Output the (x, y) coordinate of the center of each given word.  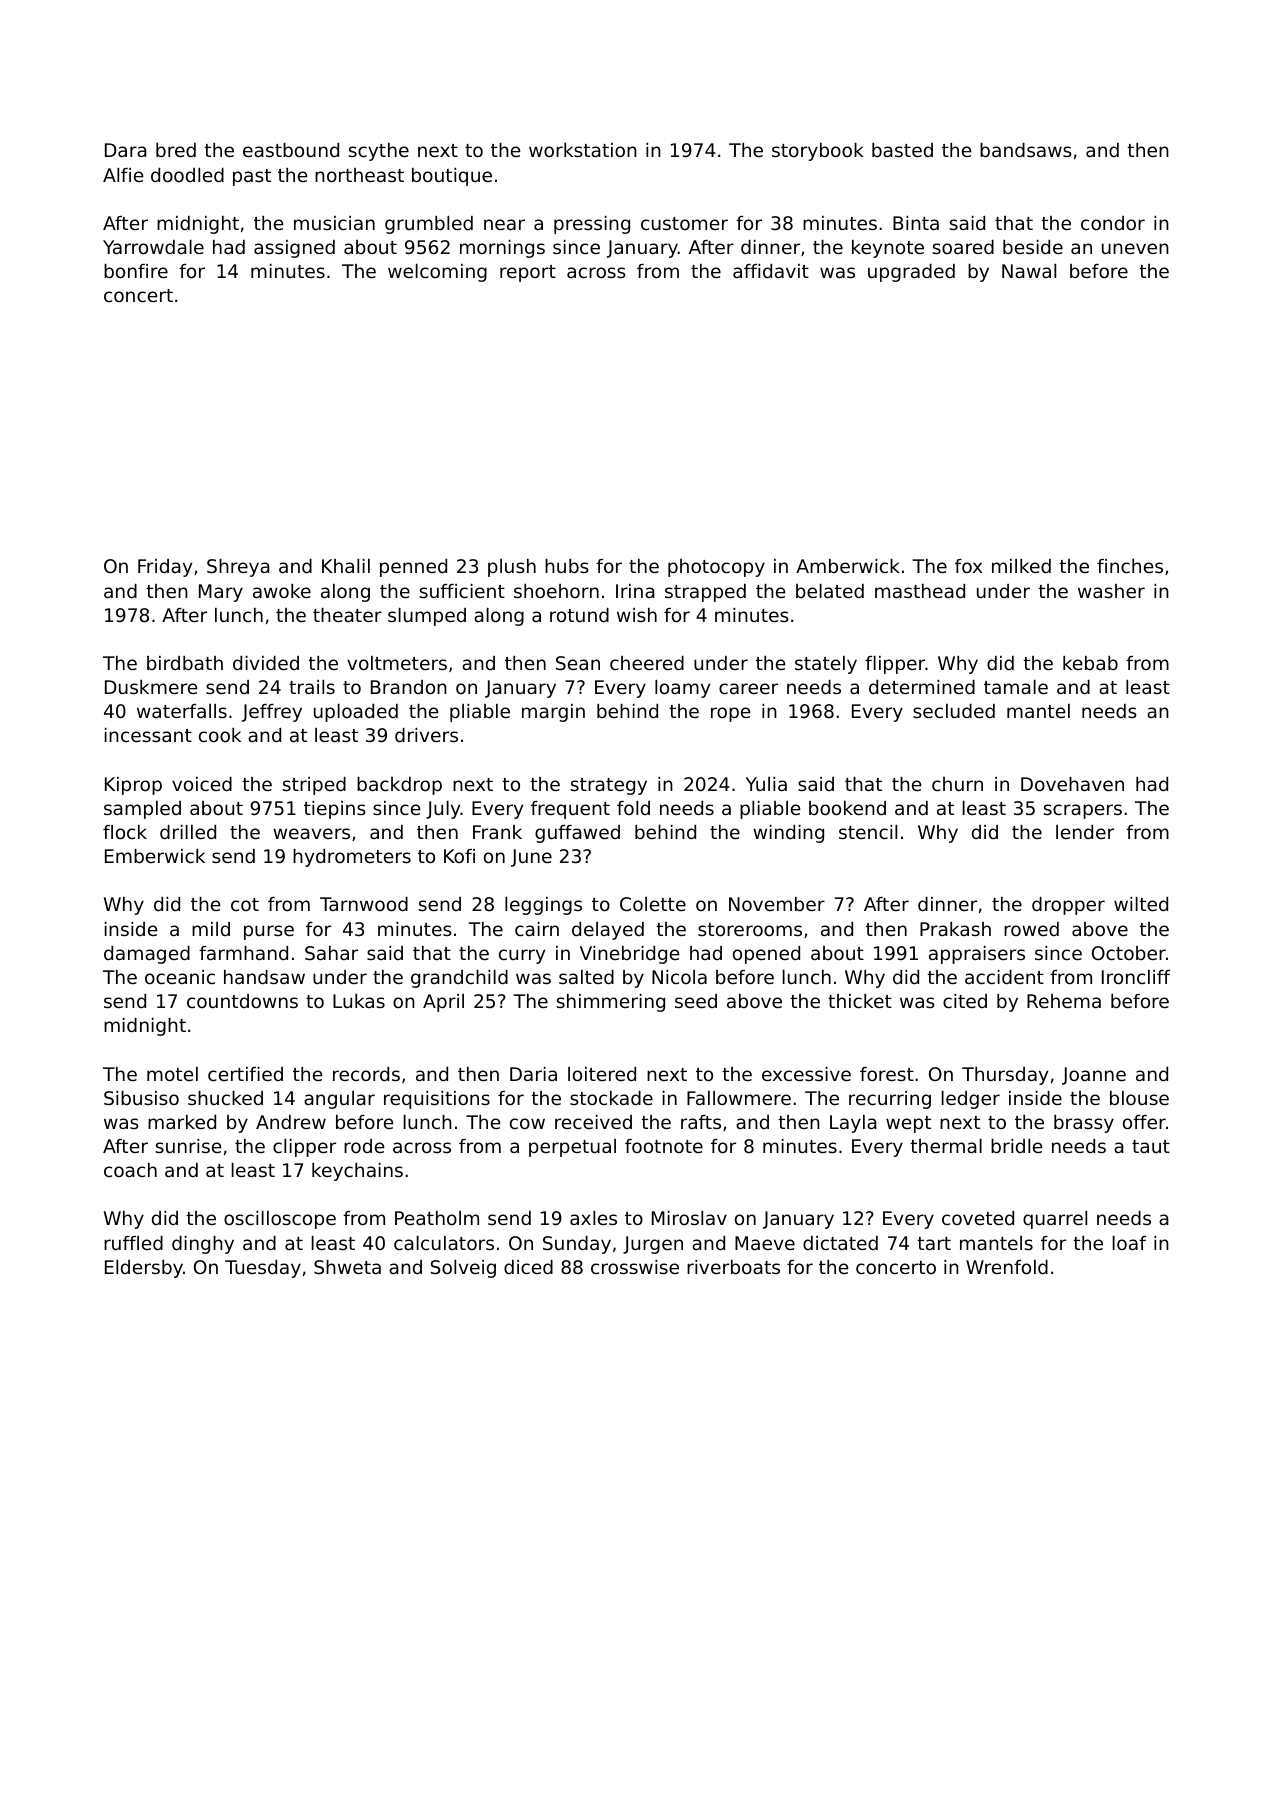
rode (364, 1146)
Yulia (766, 784)
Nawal (1029, 271)
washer (1111, 591)
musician (334, 223)
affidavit (771, 271)
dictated (840, 1243)
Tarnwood (364, 904)
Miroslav (689, 1218)
